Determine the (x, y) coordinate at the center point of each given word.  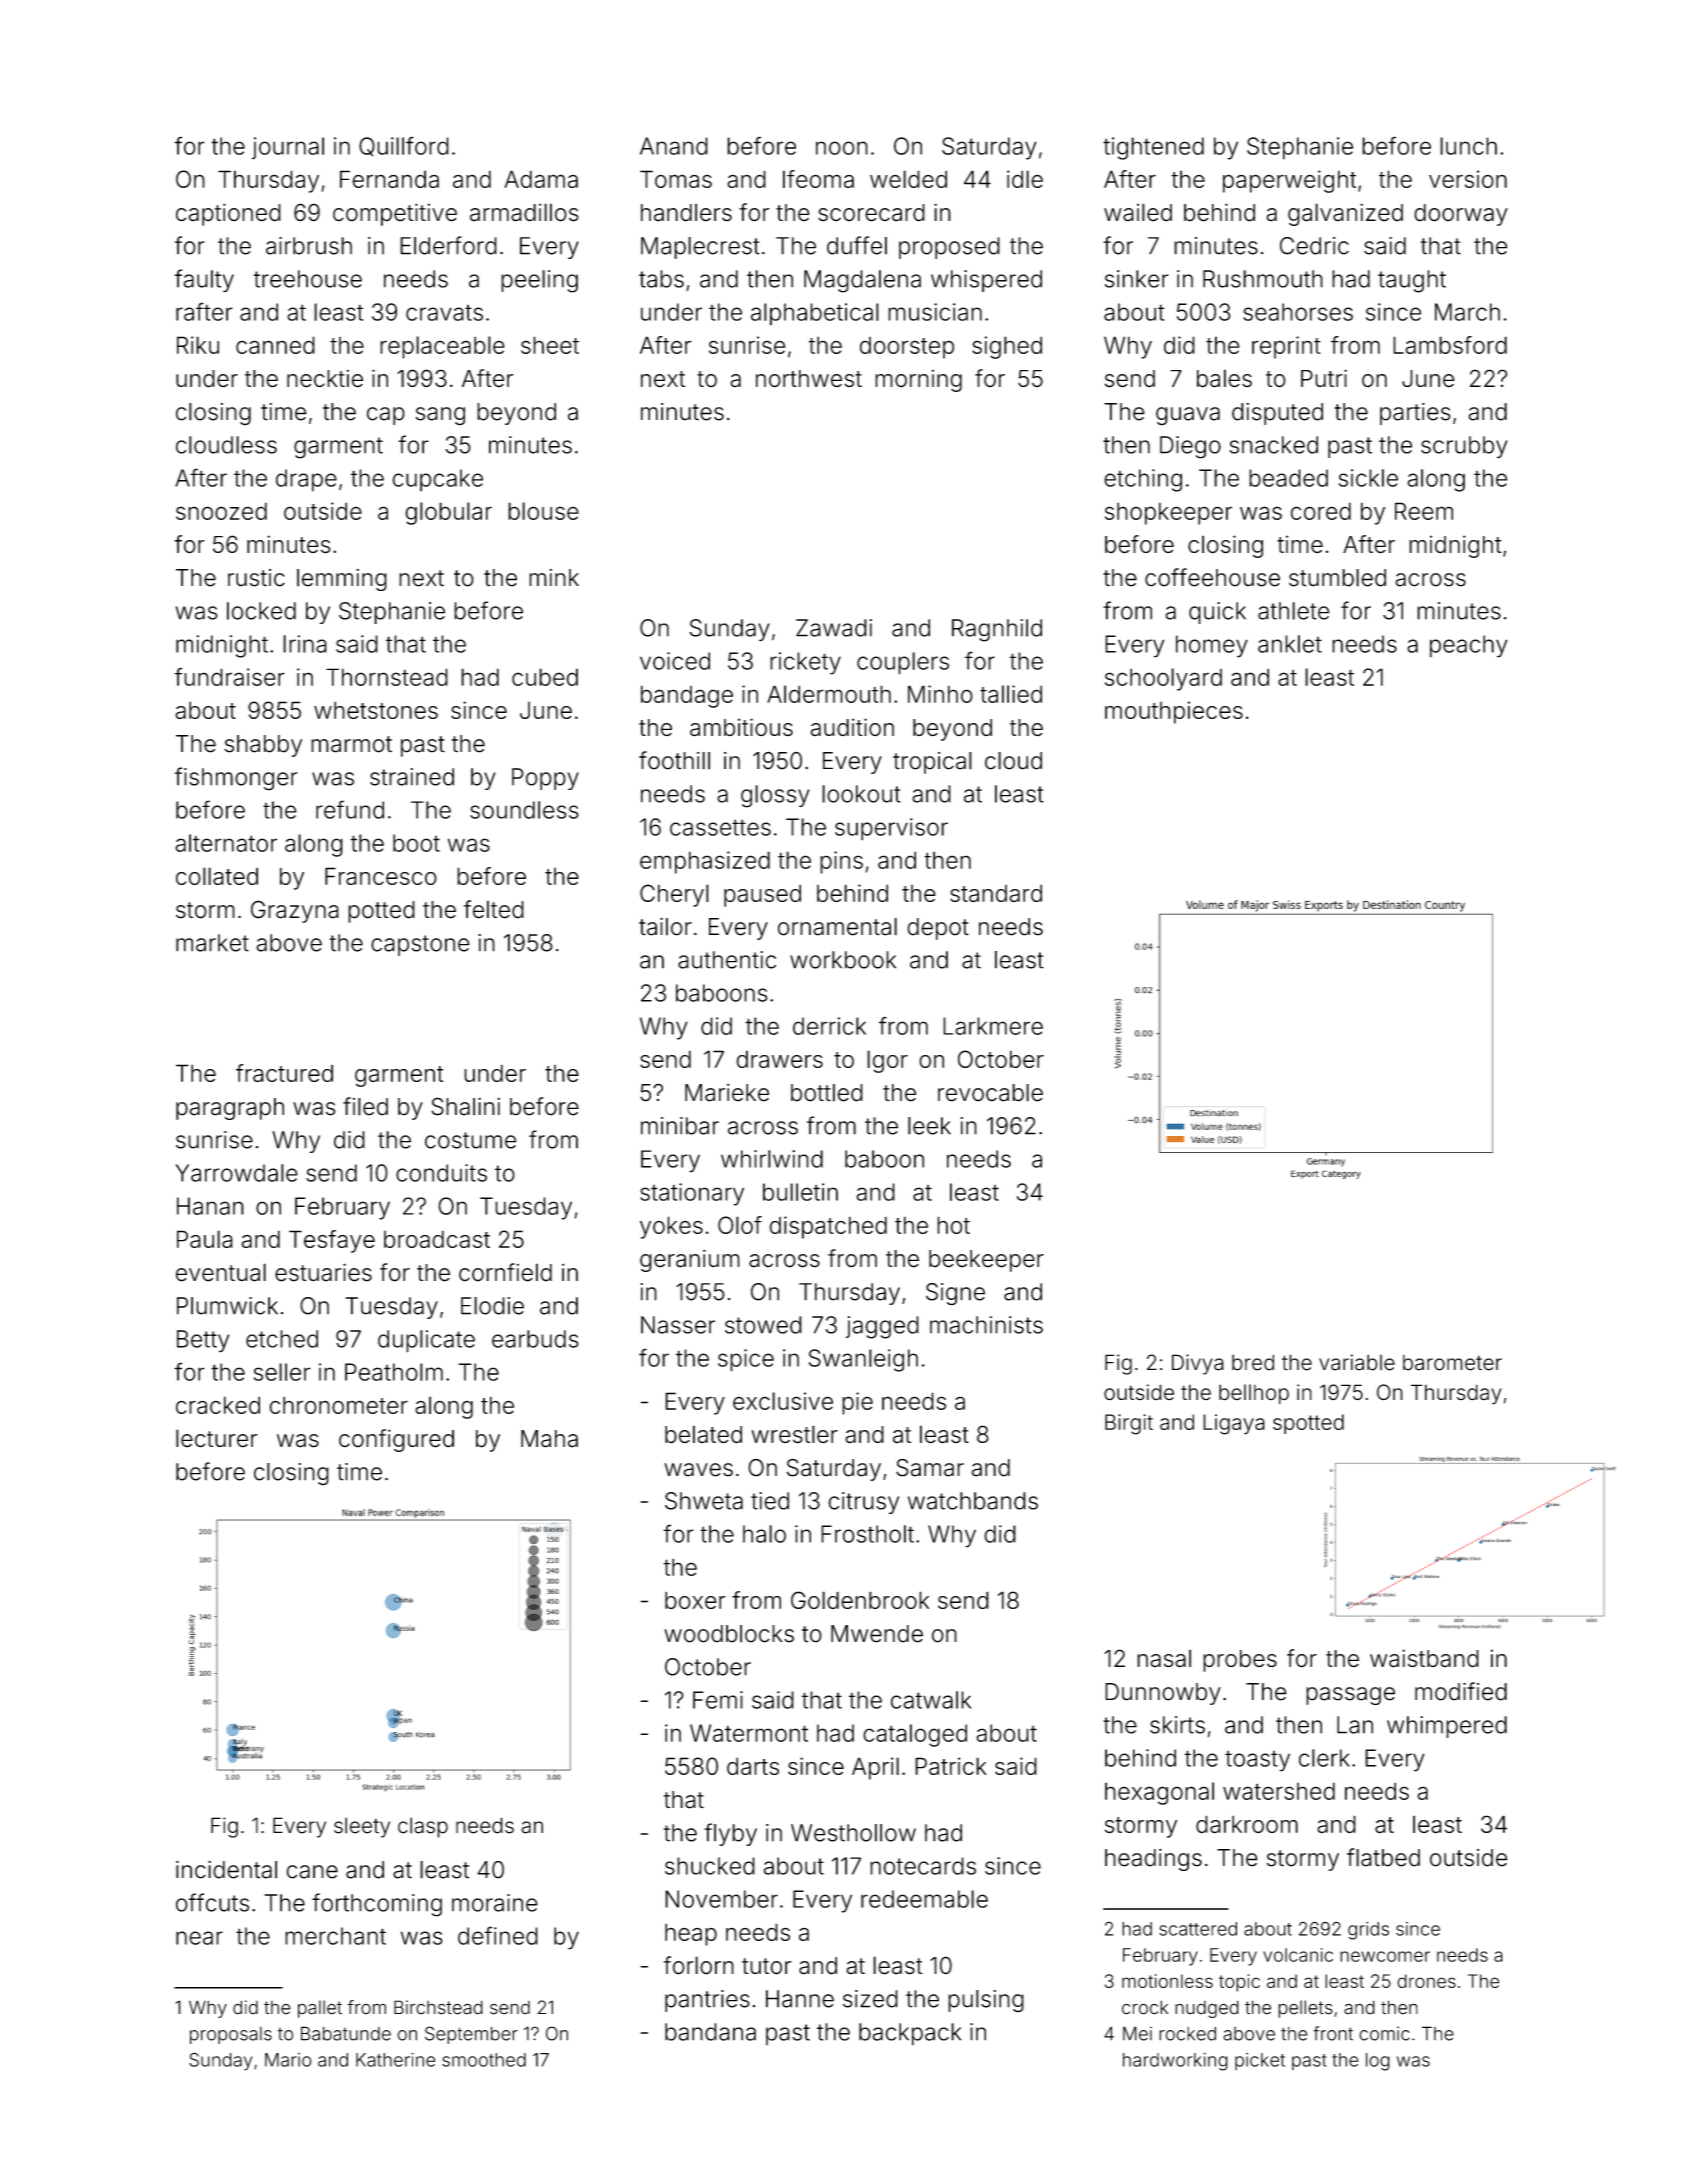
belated (703, 1434)
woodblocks (729, 1634)
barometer (1452, 1363)
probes (1240, 1661)
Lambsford (1450, 345)
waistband (1424, 1658)
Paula (205, 1239)
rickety (805, 663)
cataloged (915, 1735)
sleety (362, 1827)
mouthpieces (1174, 712)
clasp (423, 1827)
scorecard (871, 213)
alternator (226, 843)
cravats (444, 312)
